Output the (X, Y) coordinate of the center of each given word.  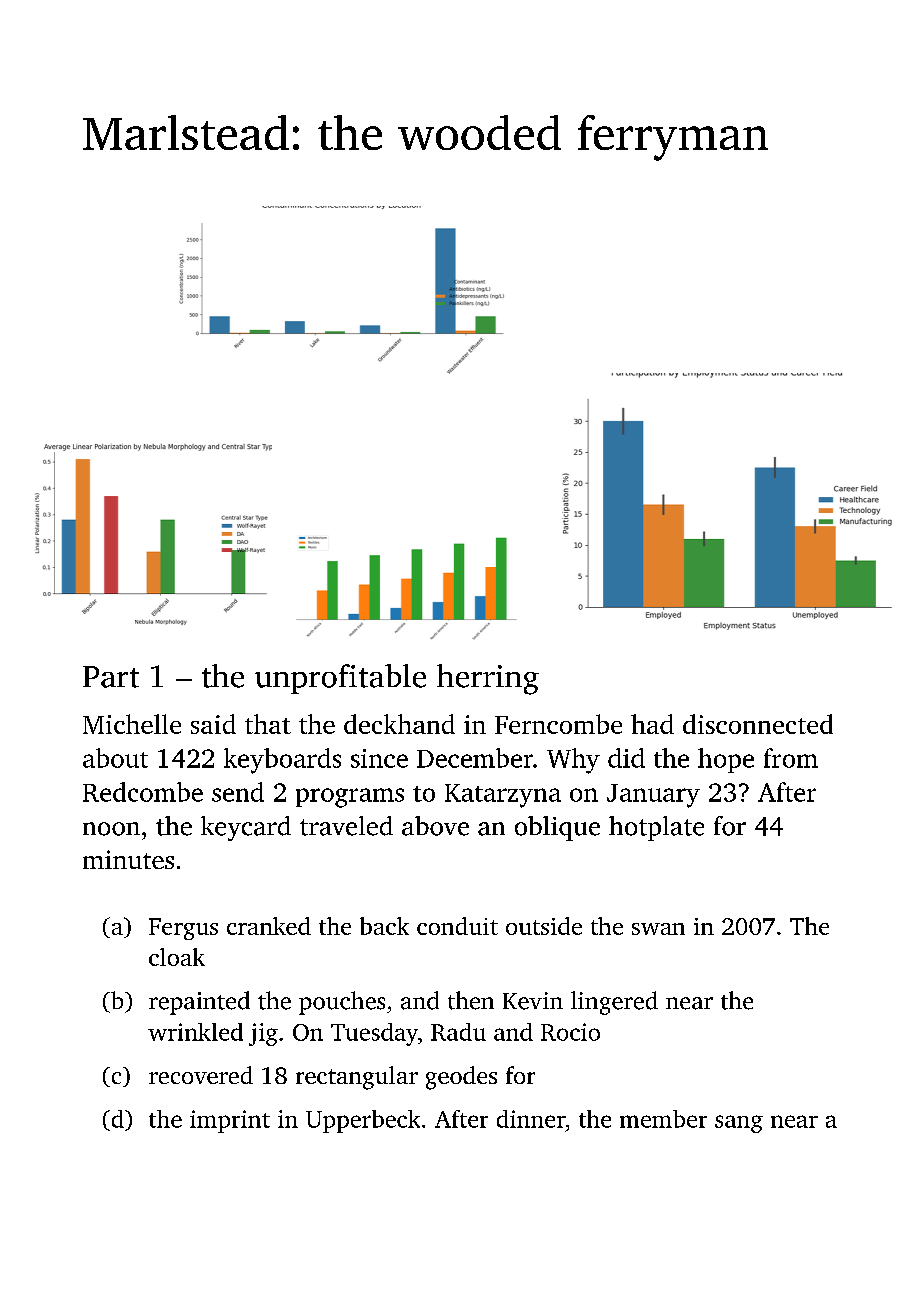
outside (544, 926)
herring (488, 679)
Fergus (183, 929)
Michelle (132, 724)
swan (658, 929)
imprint (230, 1121)
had (652, 724)
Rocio (570, 1032)
